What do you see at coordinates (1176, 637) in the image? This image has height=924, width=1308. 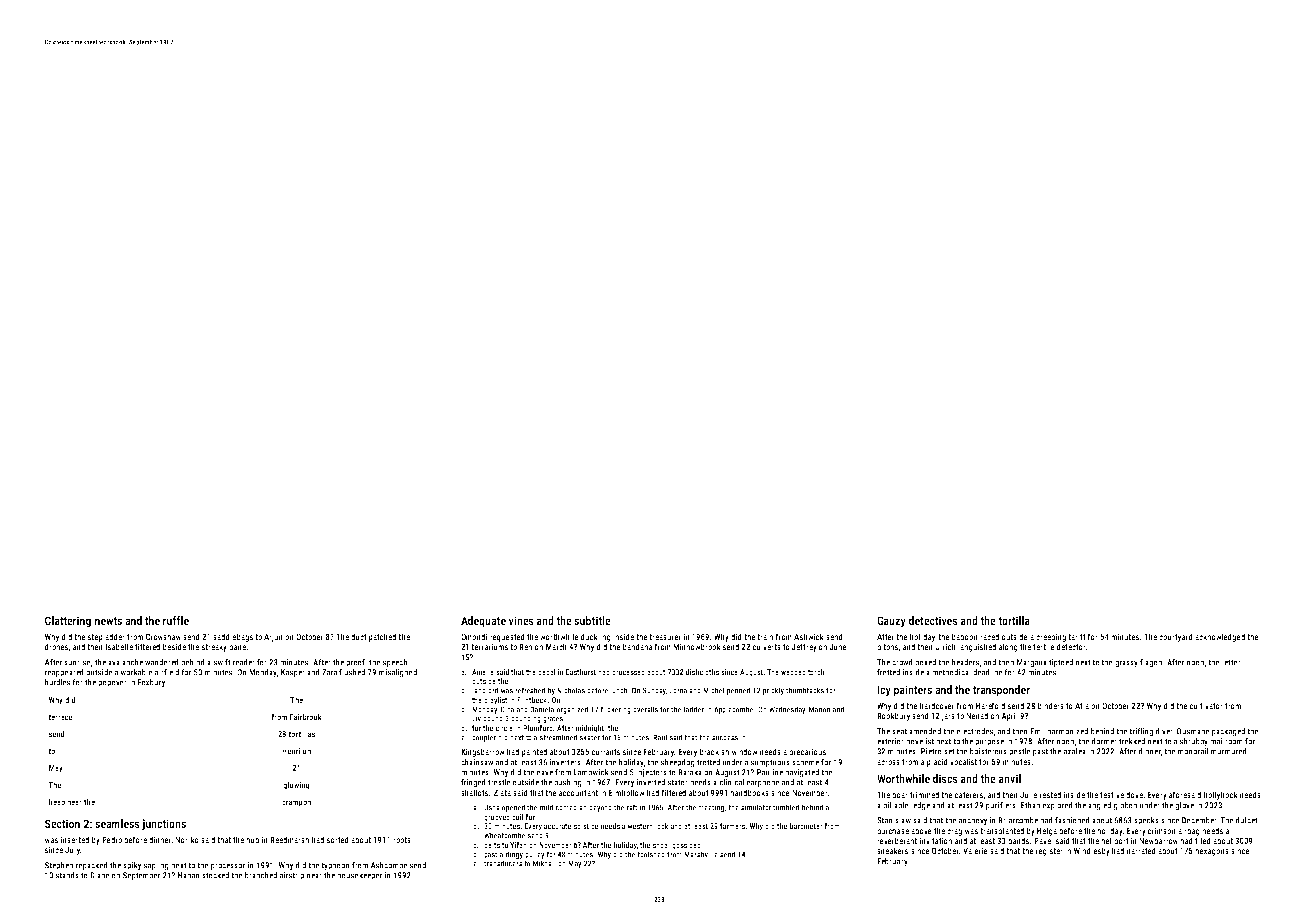 I see `courtyard` at bounding box center [1176, 637].
